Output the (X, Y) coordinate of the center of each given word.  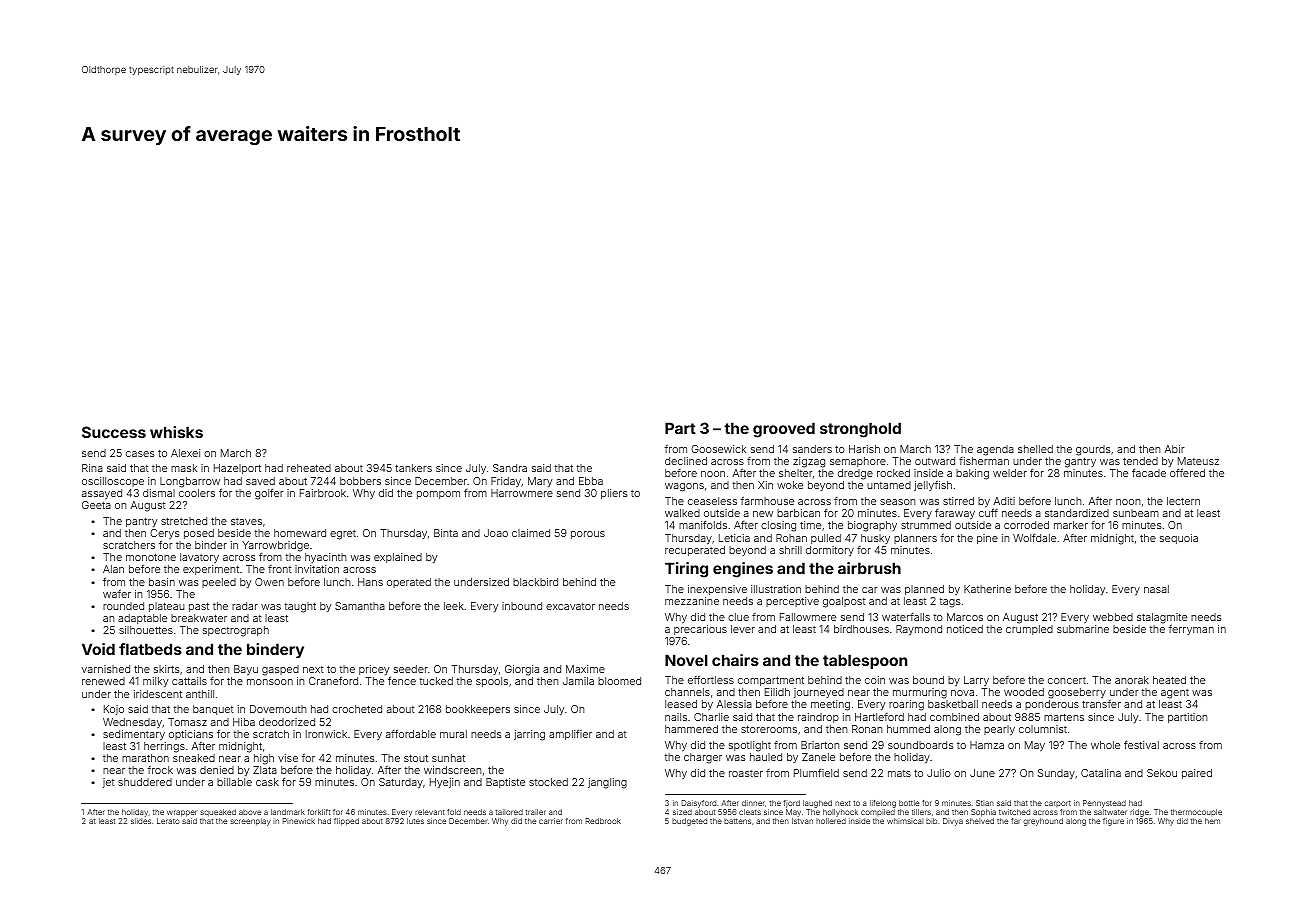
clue (738, 617)
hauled (766, 757)
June (982, 773)
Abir (1174, 449)
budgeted (689, 822)
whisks (176, 432)
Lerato (168, 821)
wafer (117, 594)
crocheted (357, 709)
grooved (784, 430)
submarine (1083, 629)
